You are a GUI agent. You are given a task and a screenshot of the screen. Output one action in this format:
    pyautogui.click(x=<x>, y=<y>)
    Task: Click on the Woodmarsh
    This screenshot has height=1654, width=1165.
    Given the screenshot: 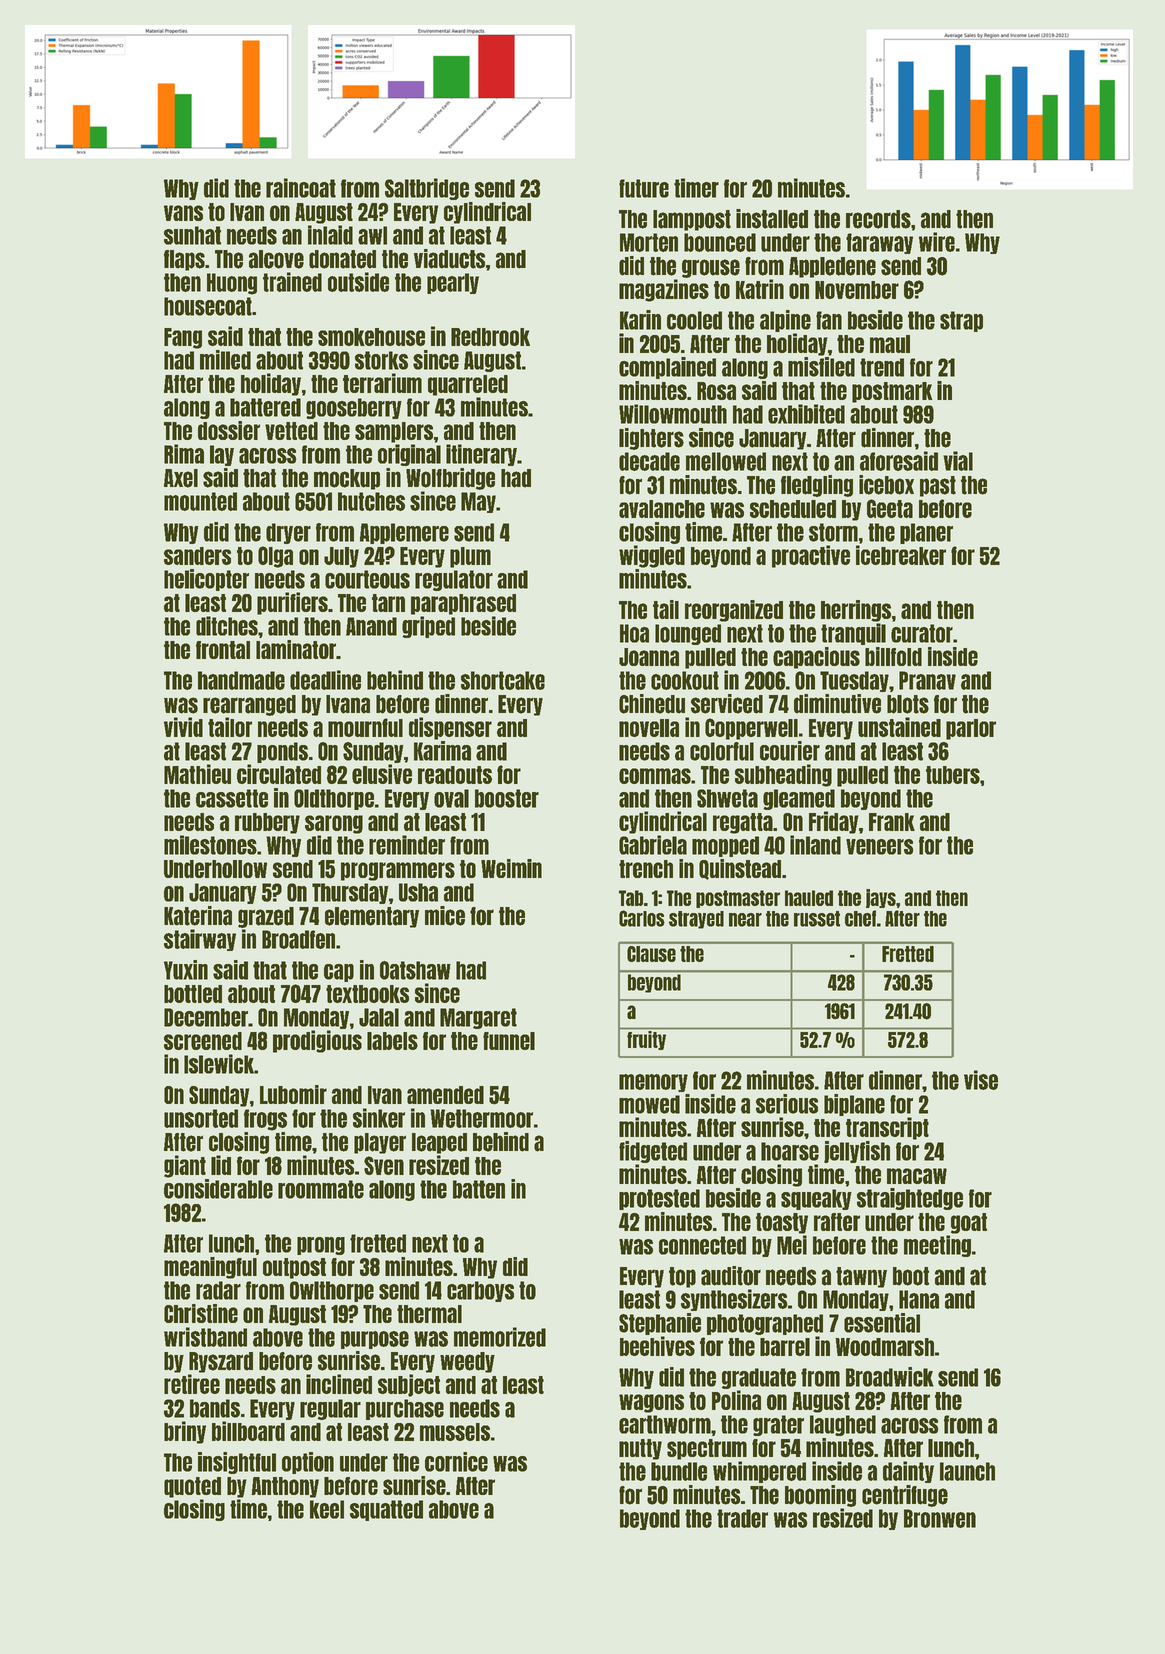 What is the action you would take?
    pyautogui.click(x=884, y=1347)
